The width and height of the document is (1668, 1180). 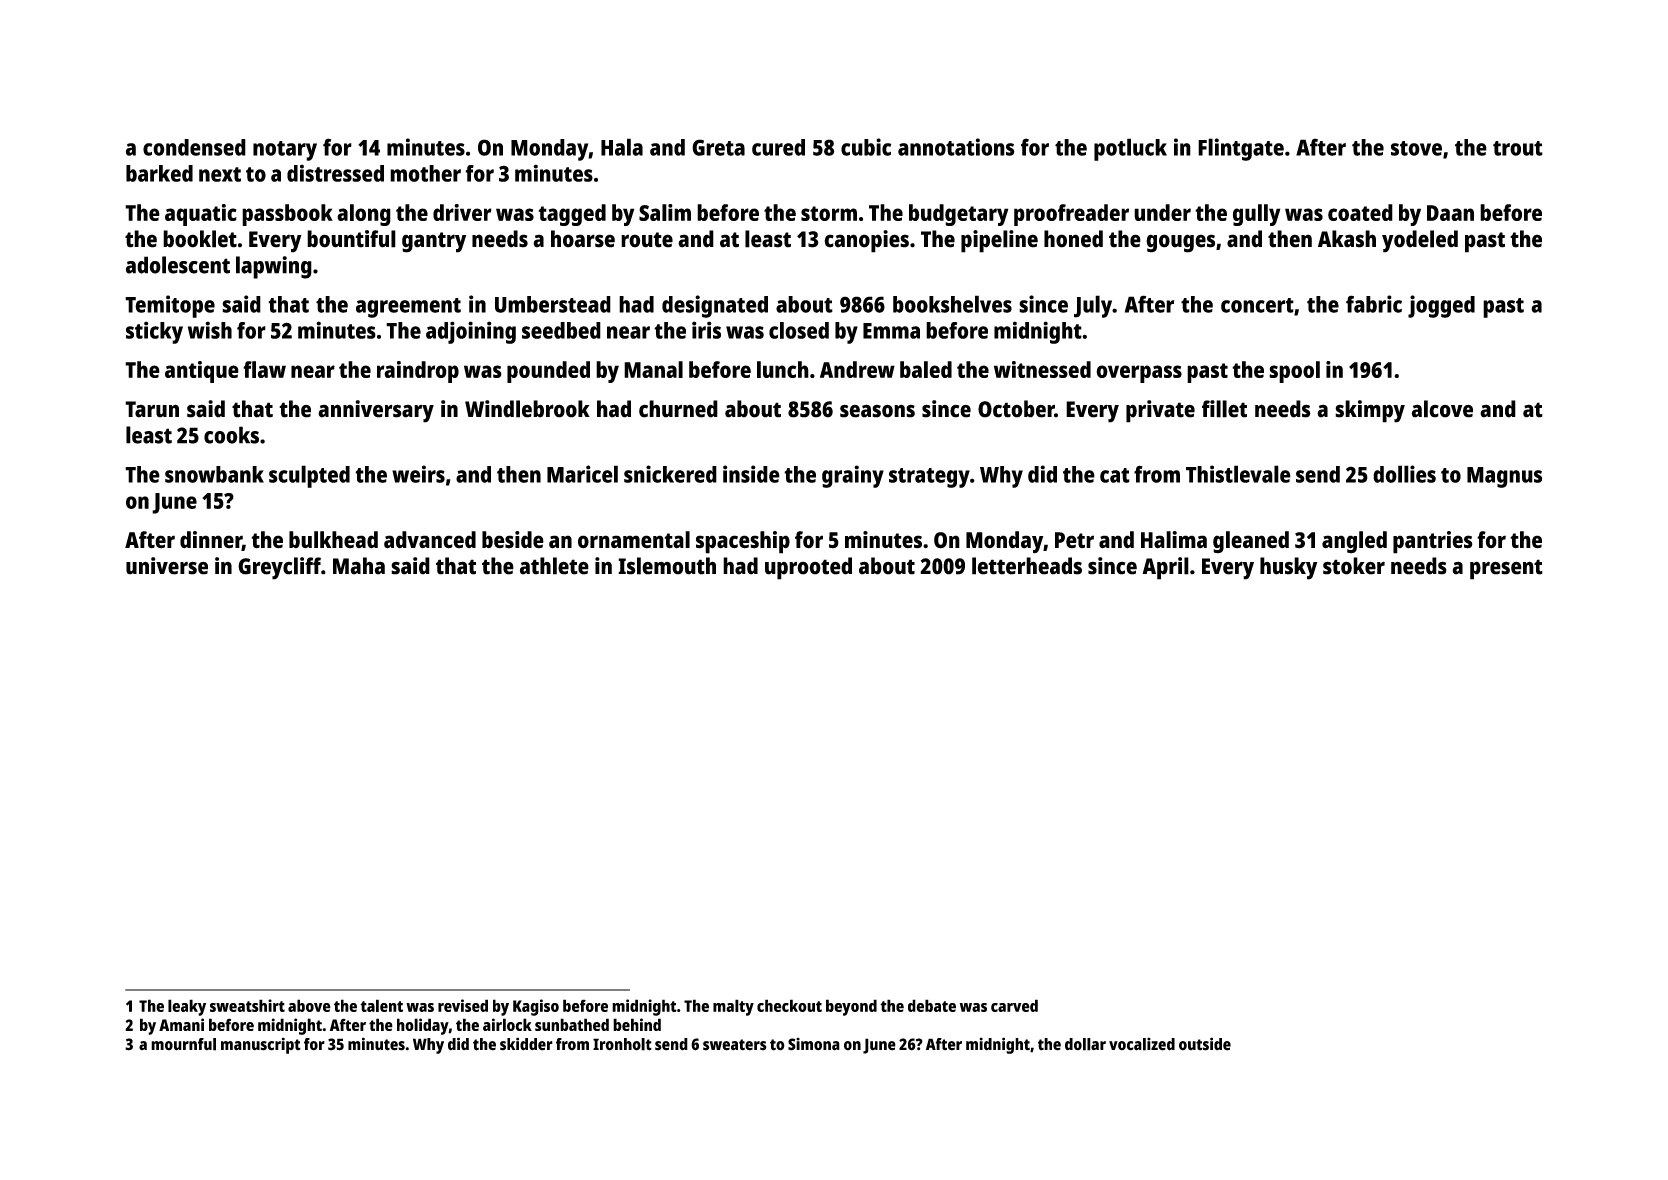 I want to click on stove, so click(x=1416, y=148).
